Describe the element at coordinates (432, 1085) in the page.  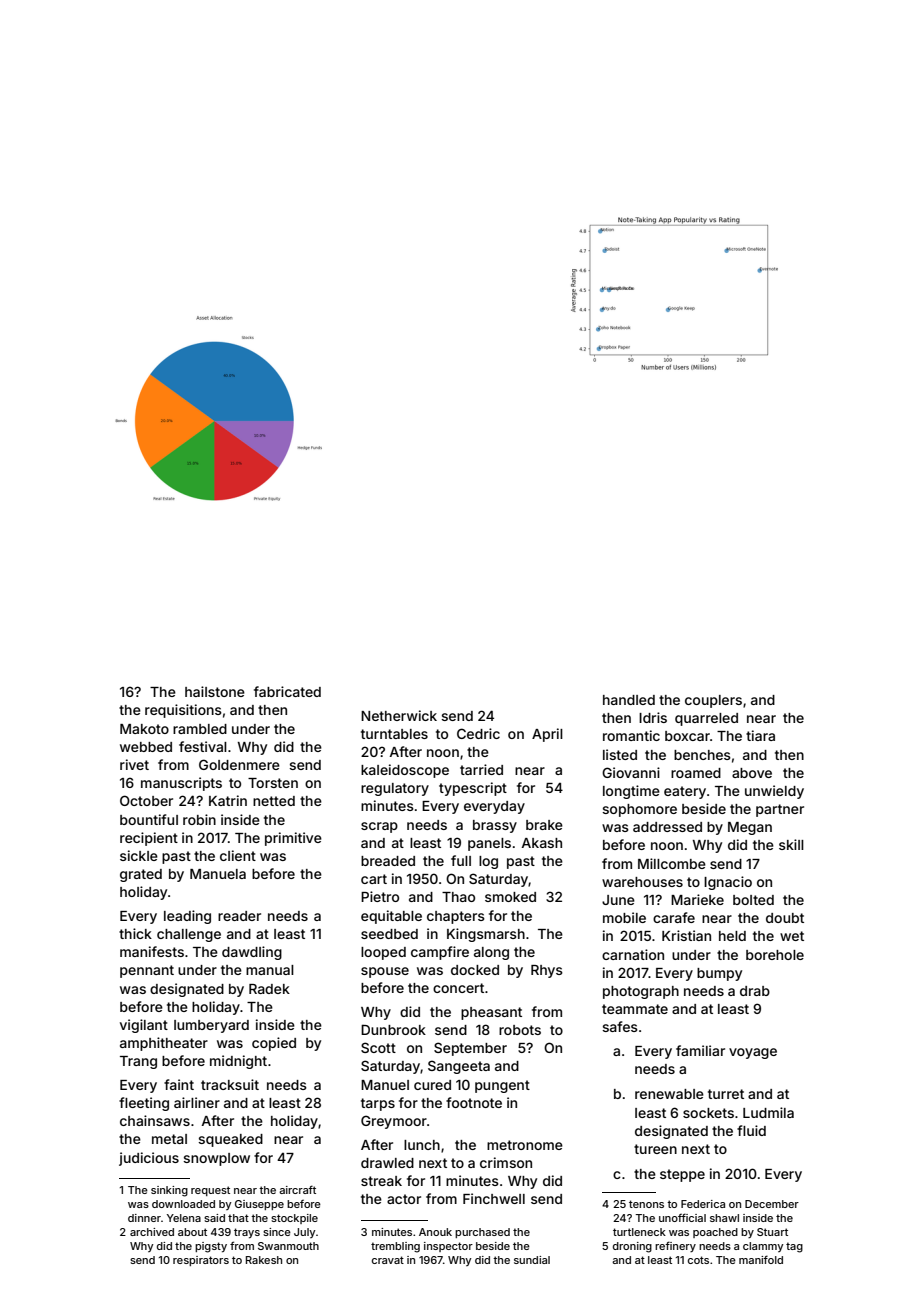
I see `cured` at that location.
